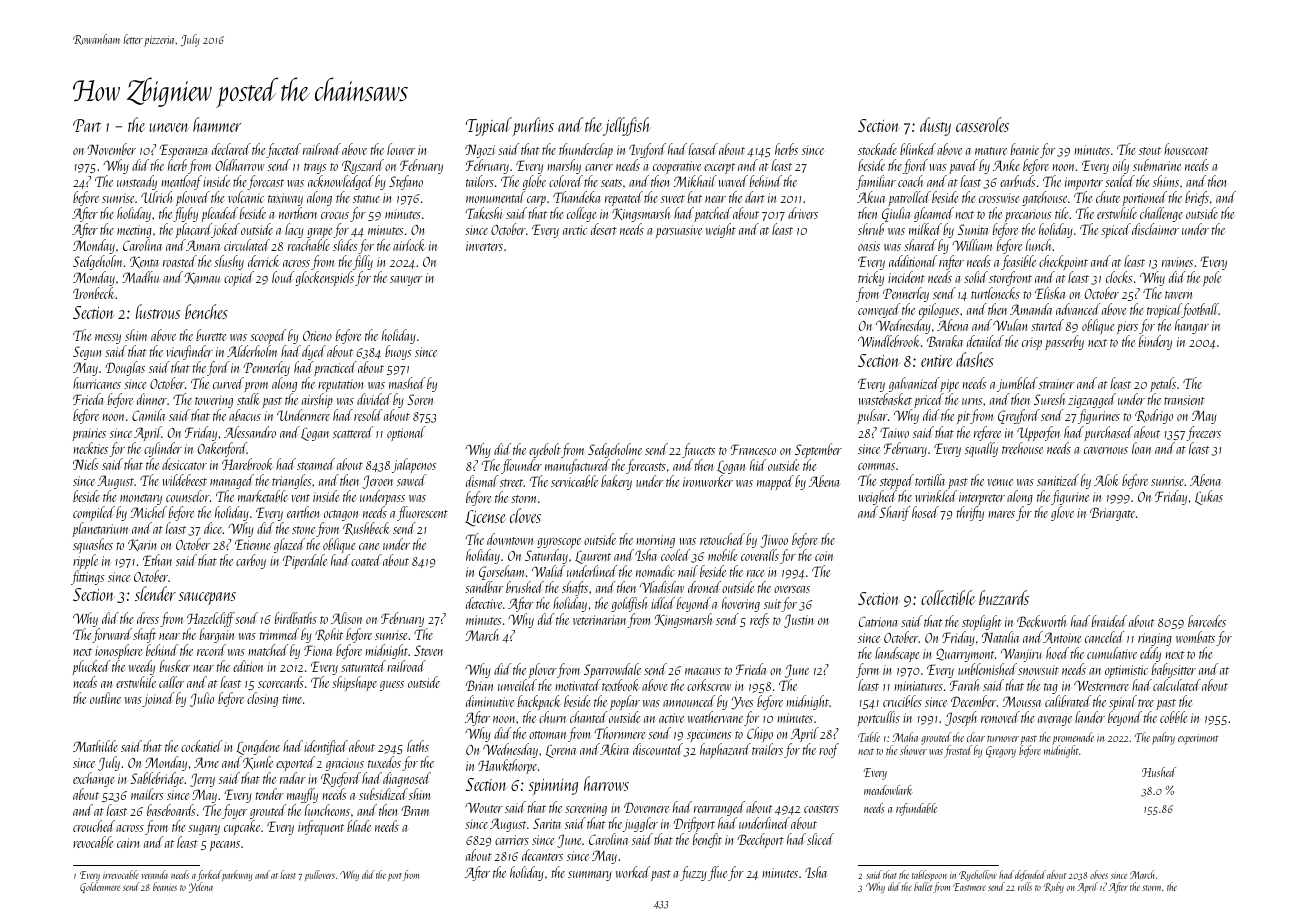 The height and width of the document is (924, 1308). What do you see at coordinates (108, 339) in the document?
I see `messy` at bounding box center [108, 339].
